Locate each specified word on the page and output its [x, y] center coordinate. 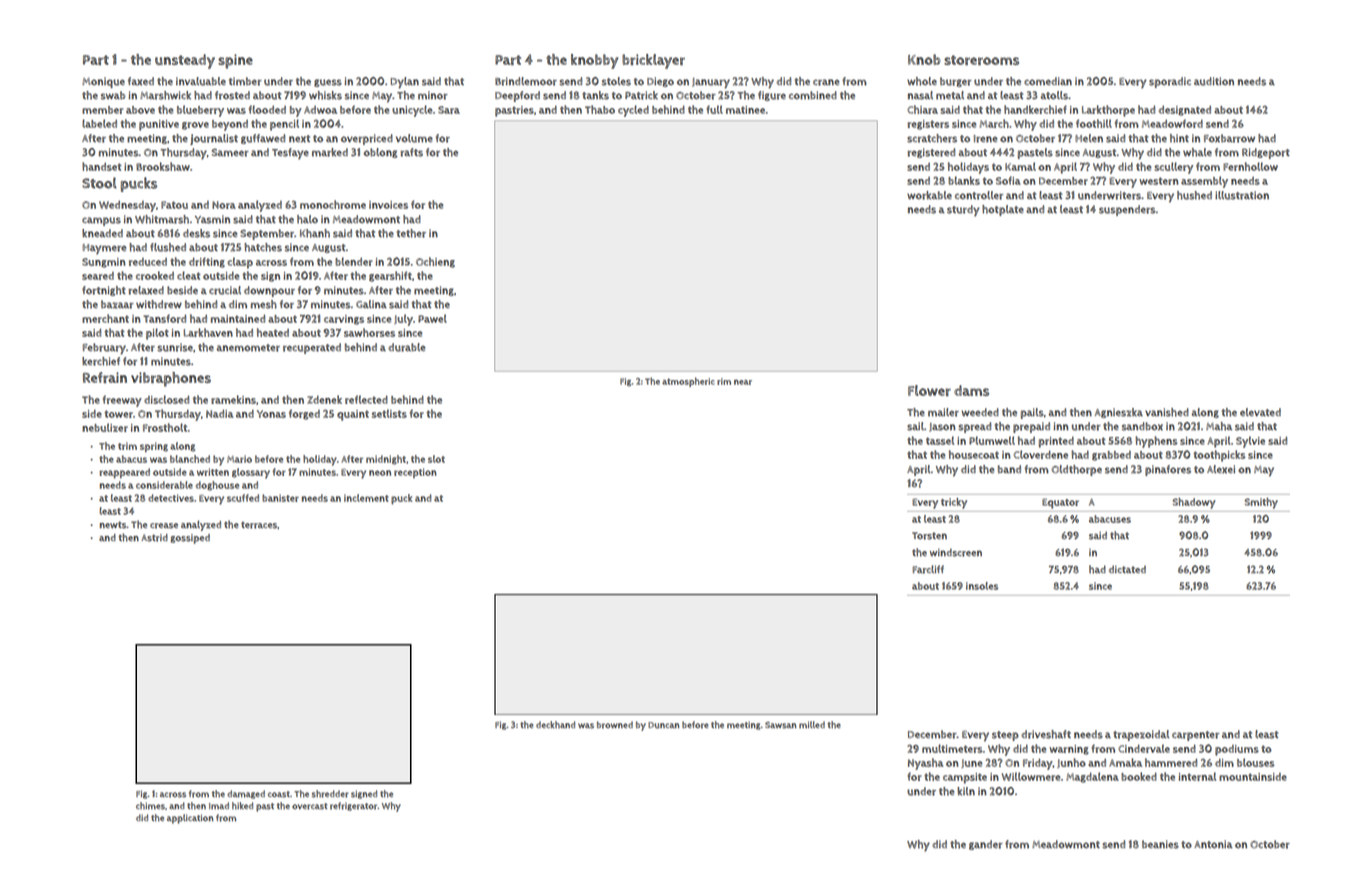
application [190, 819]
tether [411, 233]
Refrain [105, 377]
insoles [982, 586]
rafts [412, 152]
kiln [966, 791]
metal [950, 95]
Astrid [154, 538]
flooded [267, 109]
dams [971, 390]
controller [979, 195]
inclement [366, 498]
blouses [1255, 762]
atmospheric [688, 382]
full [714, 109]
